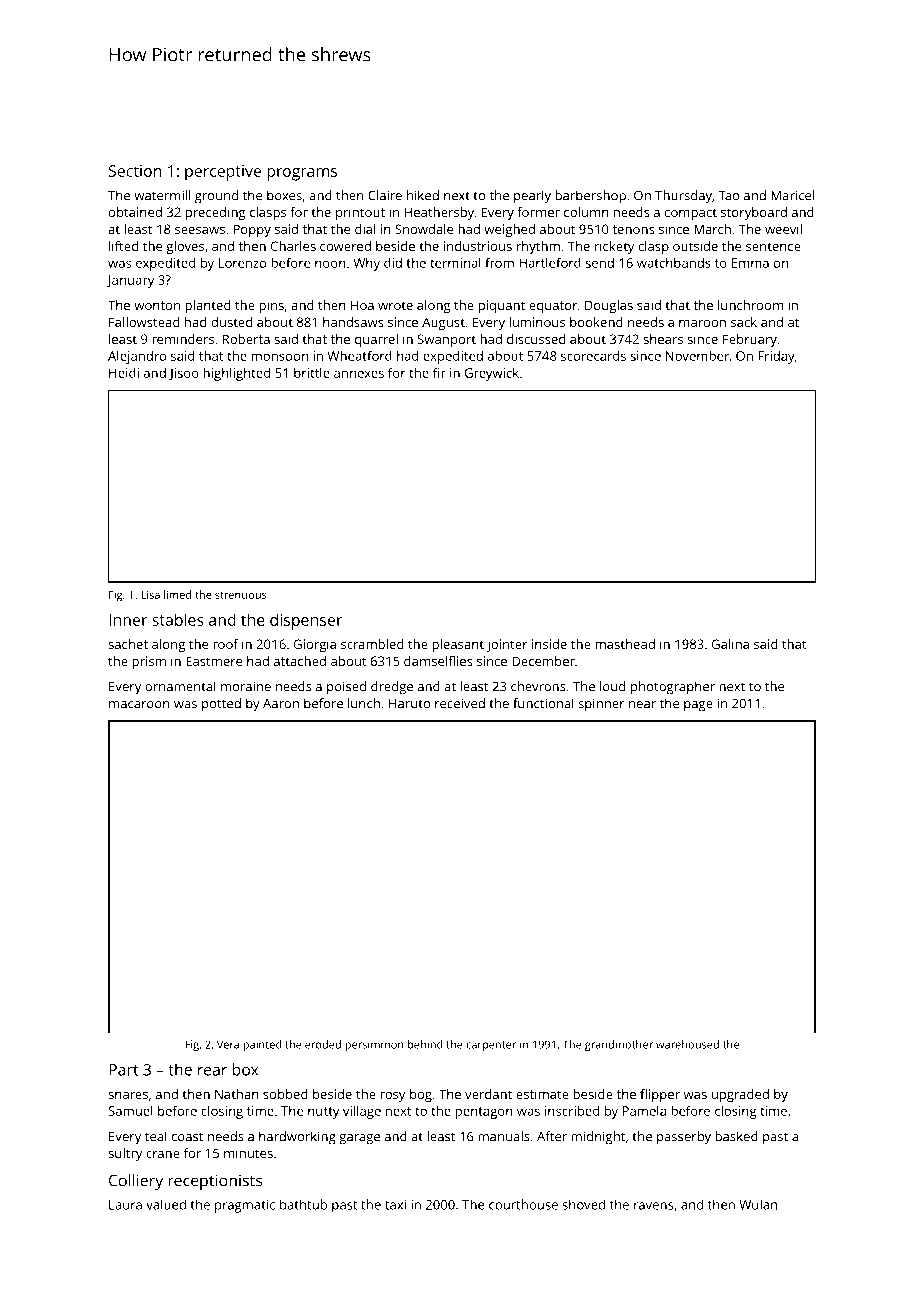  Describe the element at coordinates (374, 1045) in the screenshot. I see `persimmon` at that location.
